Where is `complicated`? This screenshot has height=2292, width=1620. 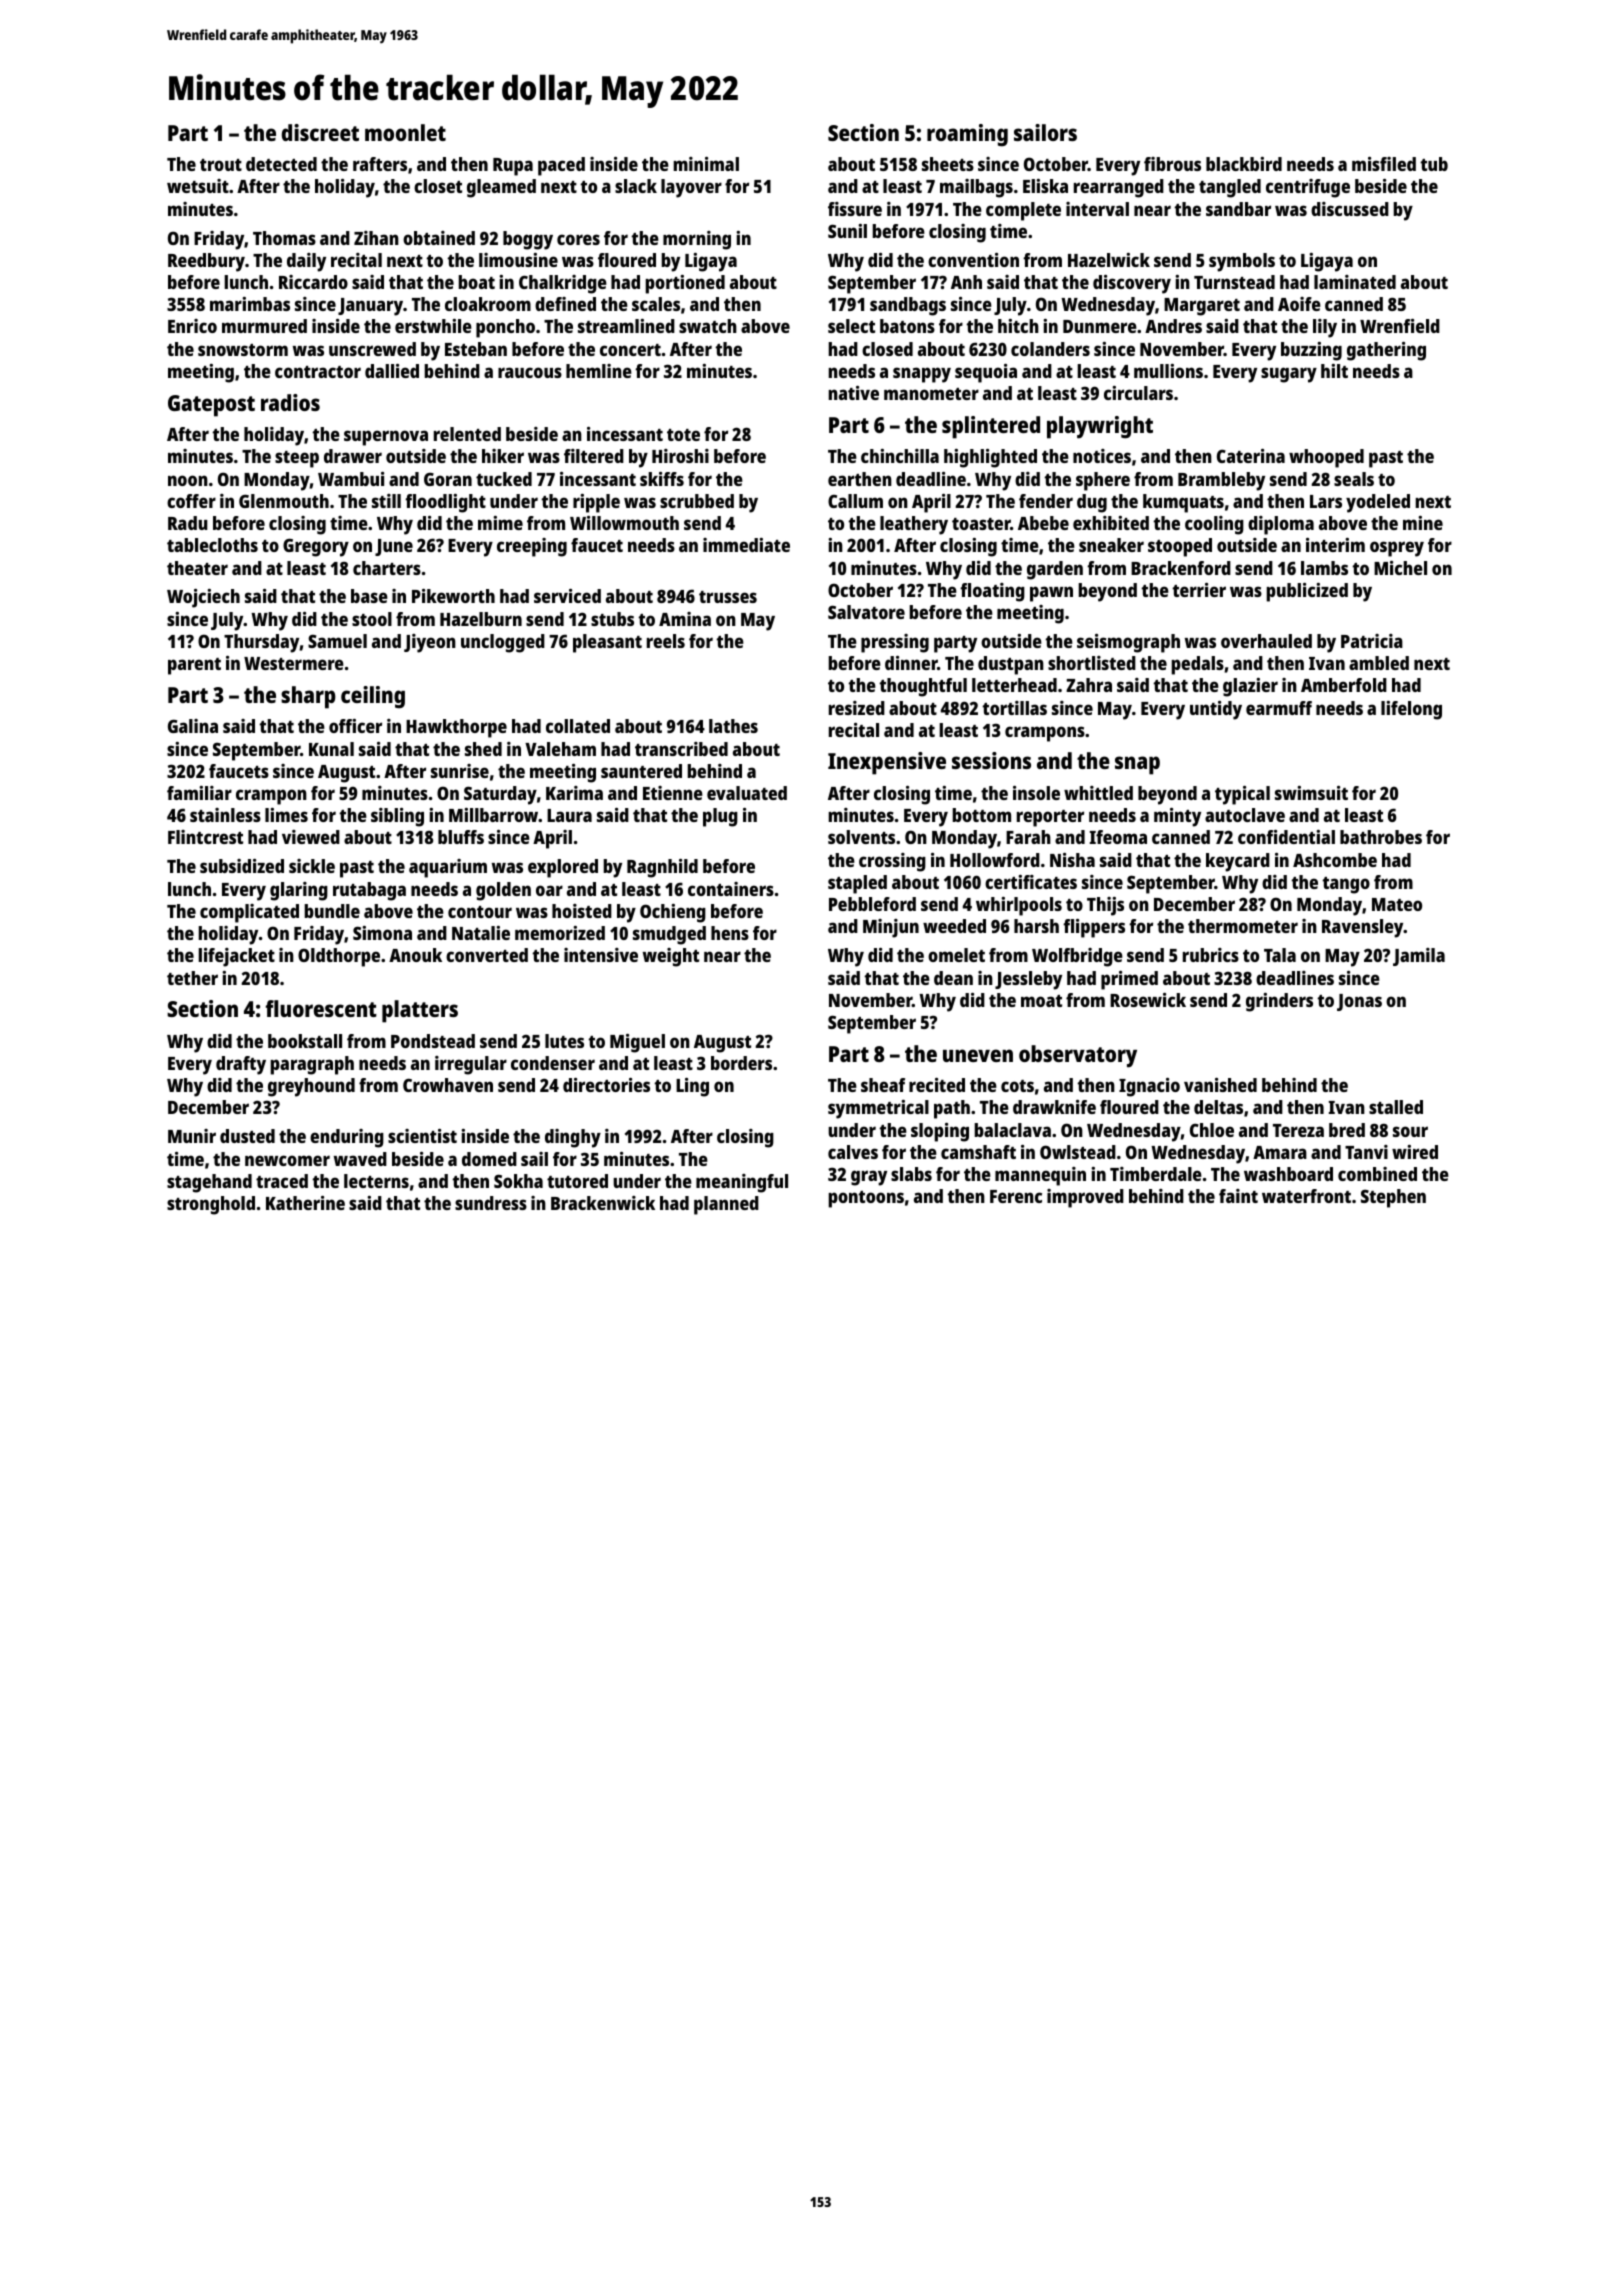
complicated is located at coordinates (249, 913).
